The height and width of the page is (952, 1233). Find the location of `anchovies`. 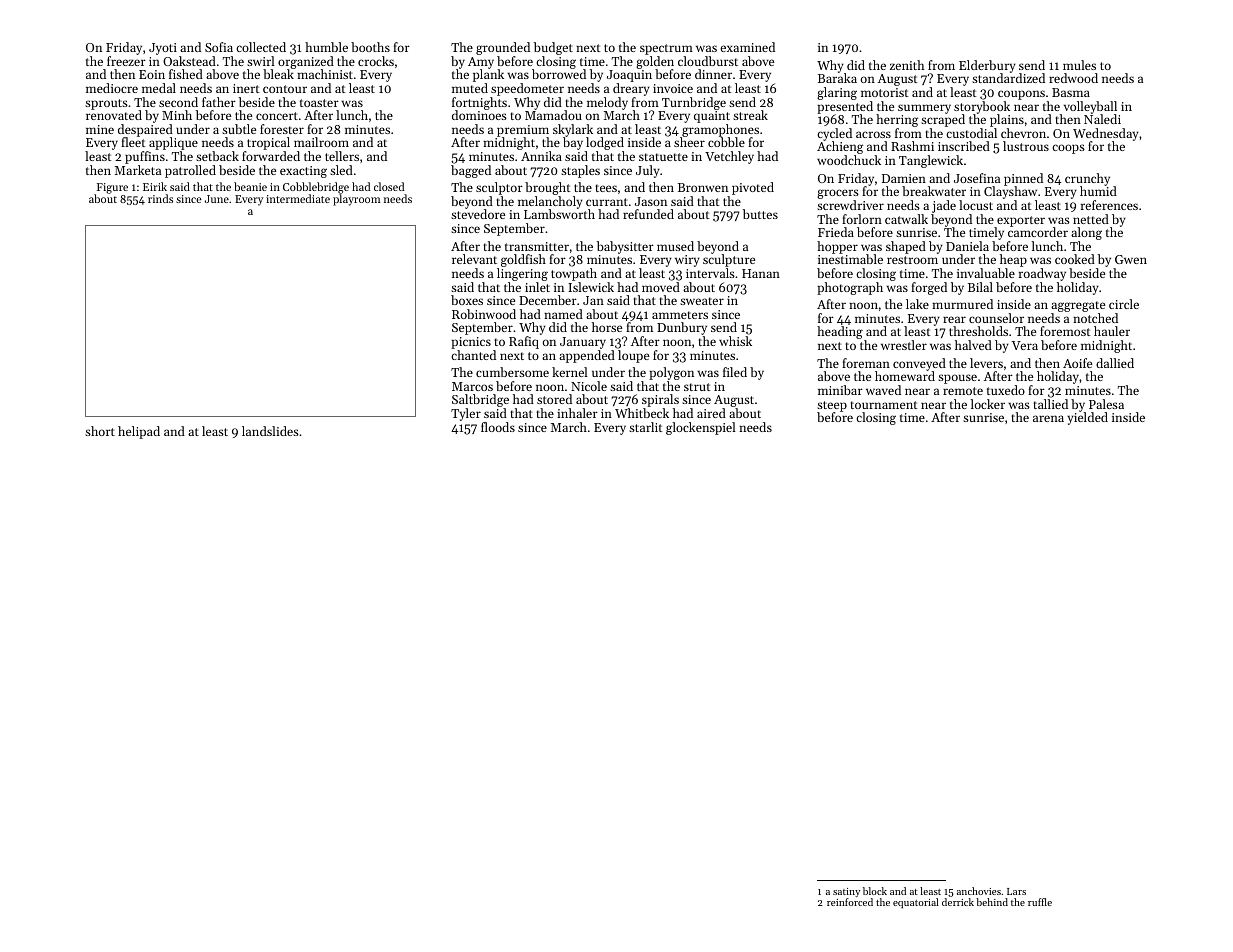

anchovies is located at coordinates (979, 891).
